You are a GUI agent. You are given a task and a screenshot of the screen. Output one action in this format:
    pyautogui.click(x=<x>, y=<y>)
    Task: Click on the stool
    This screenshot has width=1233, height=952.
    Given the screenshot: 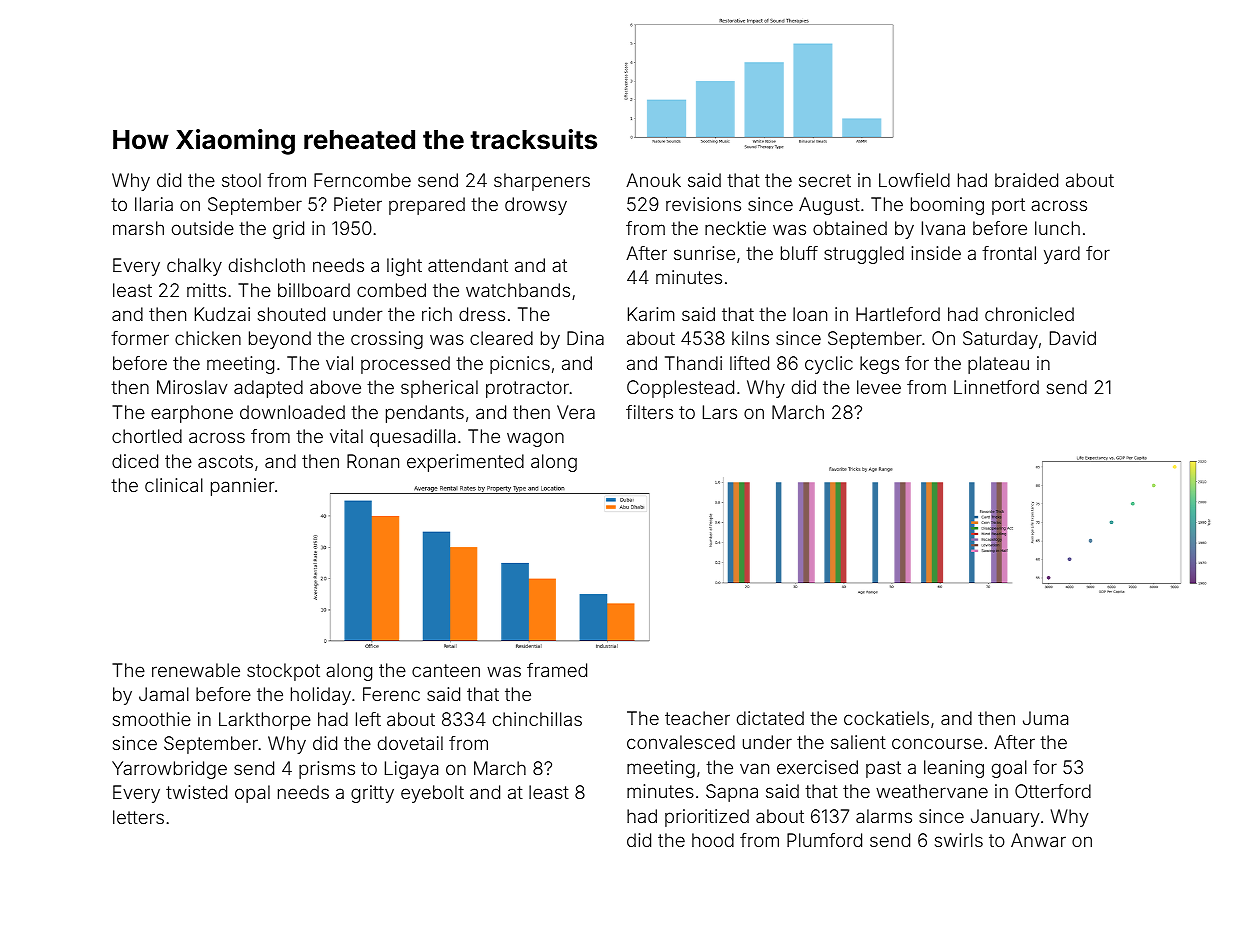 What is the action you would take?
    pyautogui.click(x=241, y=180)
